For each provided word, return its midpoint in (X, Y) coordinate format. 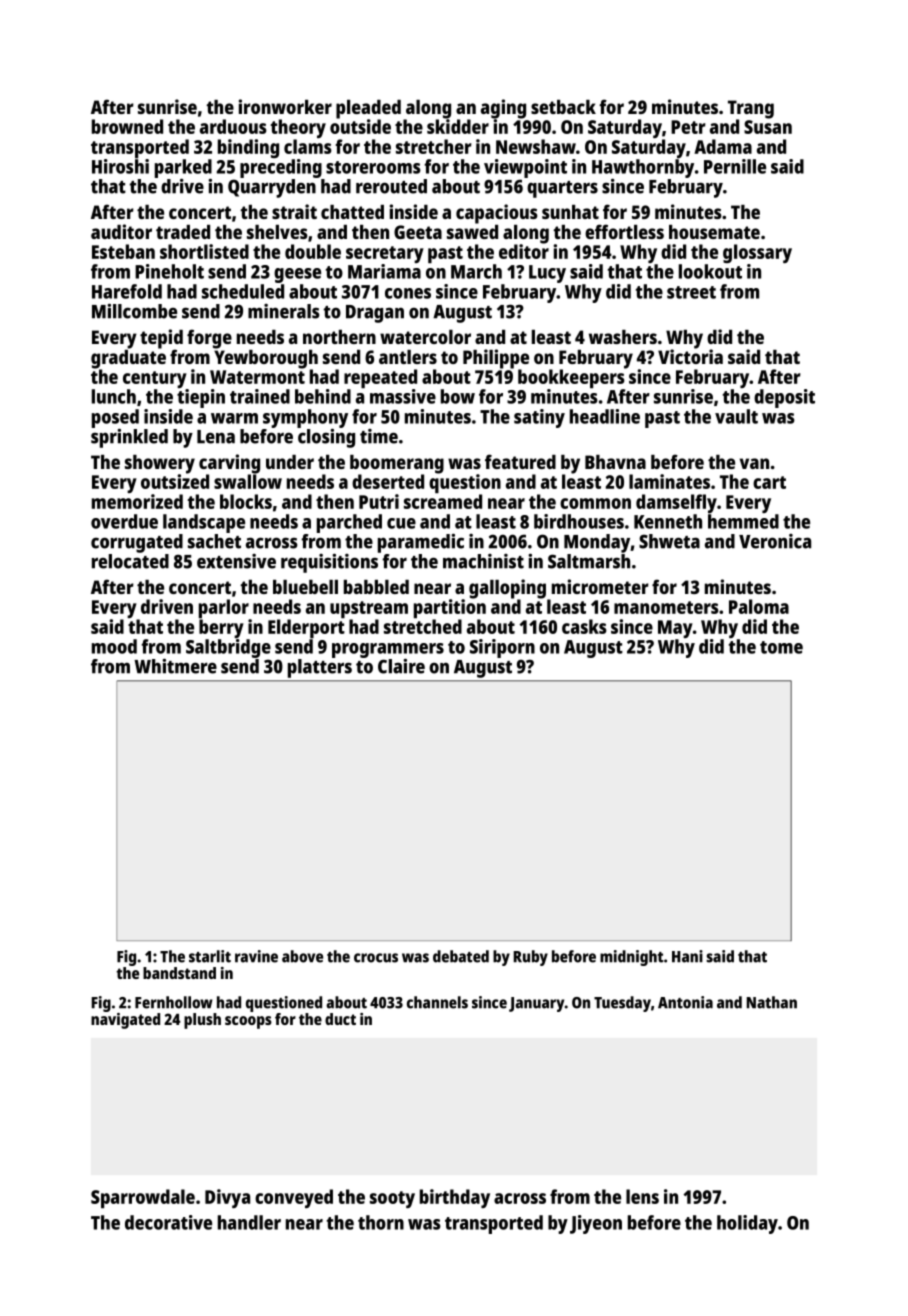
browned (127, 126)
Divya (227, 1198)
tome (781, 647)
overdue (124, 521)
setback (563, 107)
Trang (751, 109)
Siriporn (502, 648)
